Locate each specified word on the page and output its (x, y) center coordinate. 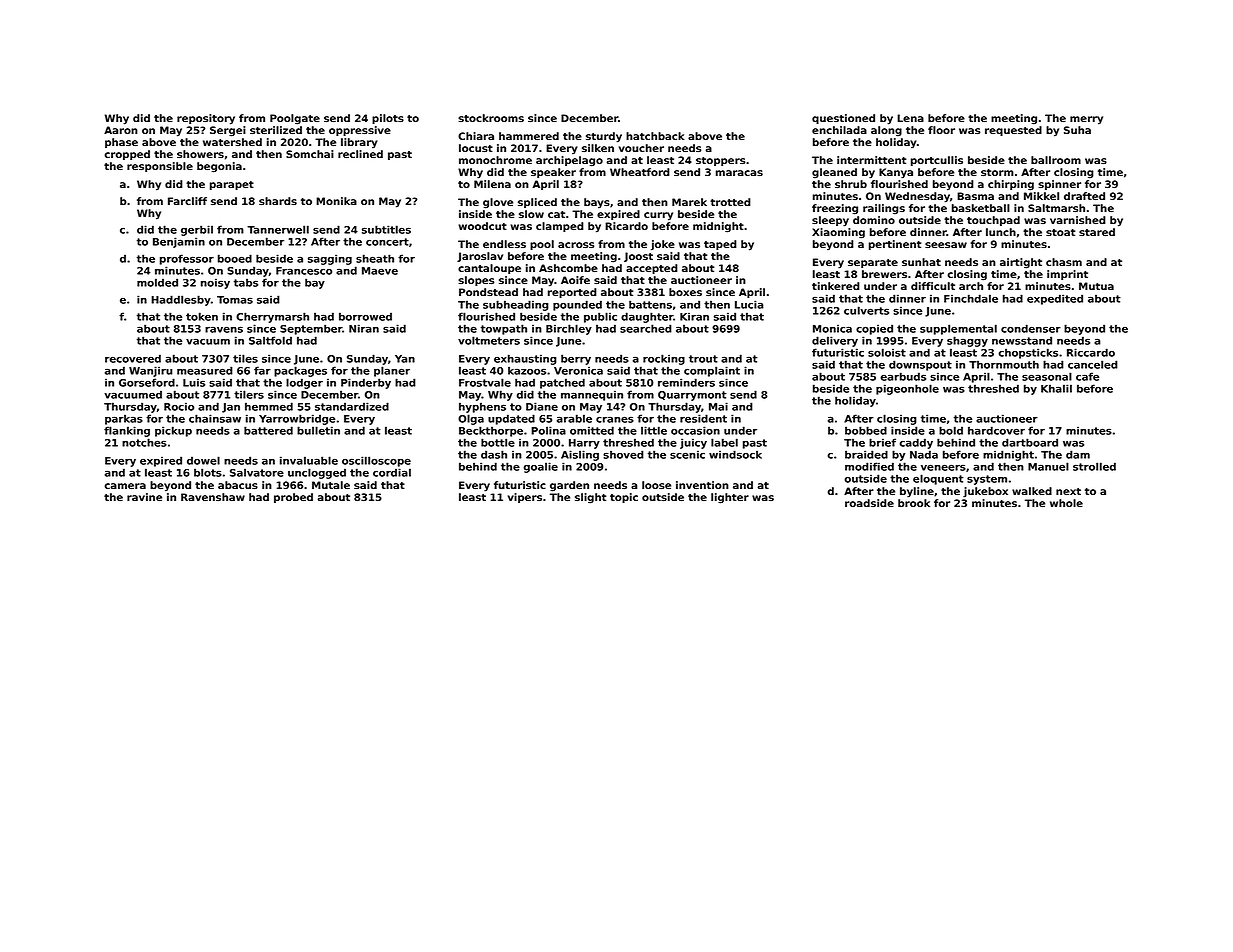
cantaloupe (489, 269)
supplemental (958, 329)
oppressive (360, 131)
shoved (623, 454)
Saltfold (270, 340)
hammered (529, 136)
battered (268, 430)
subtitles (386, 229)
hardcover (996, 430)
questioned (843, 119)
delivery (835, 341)
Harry (584, 444)
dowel (203, 460)
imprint (1067, 275)
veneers (943, 467)
